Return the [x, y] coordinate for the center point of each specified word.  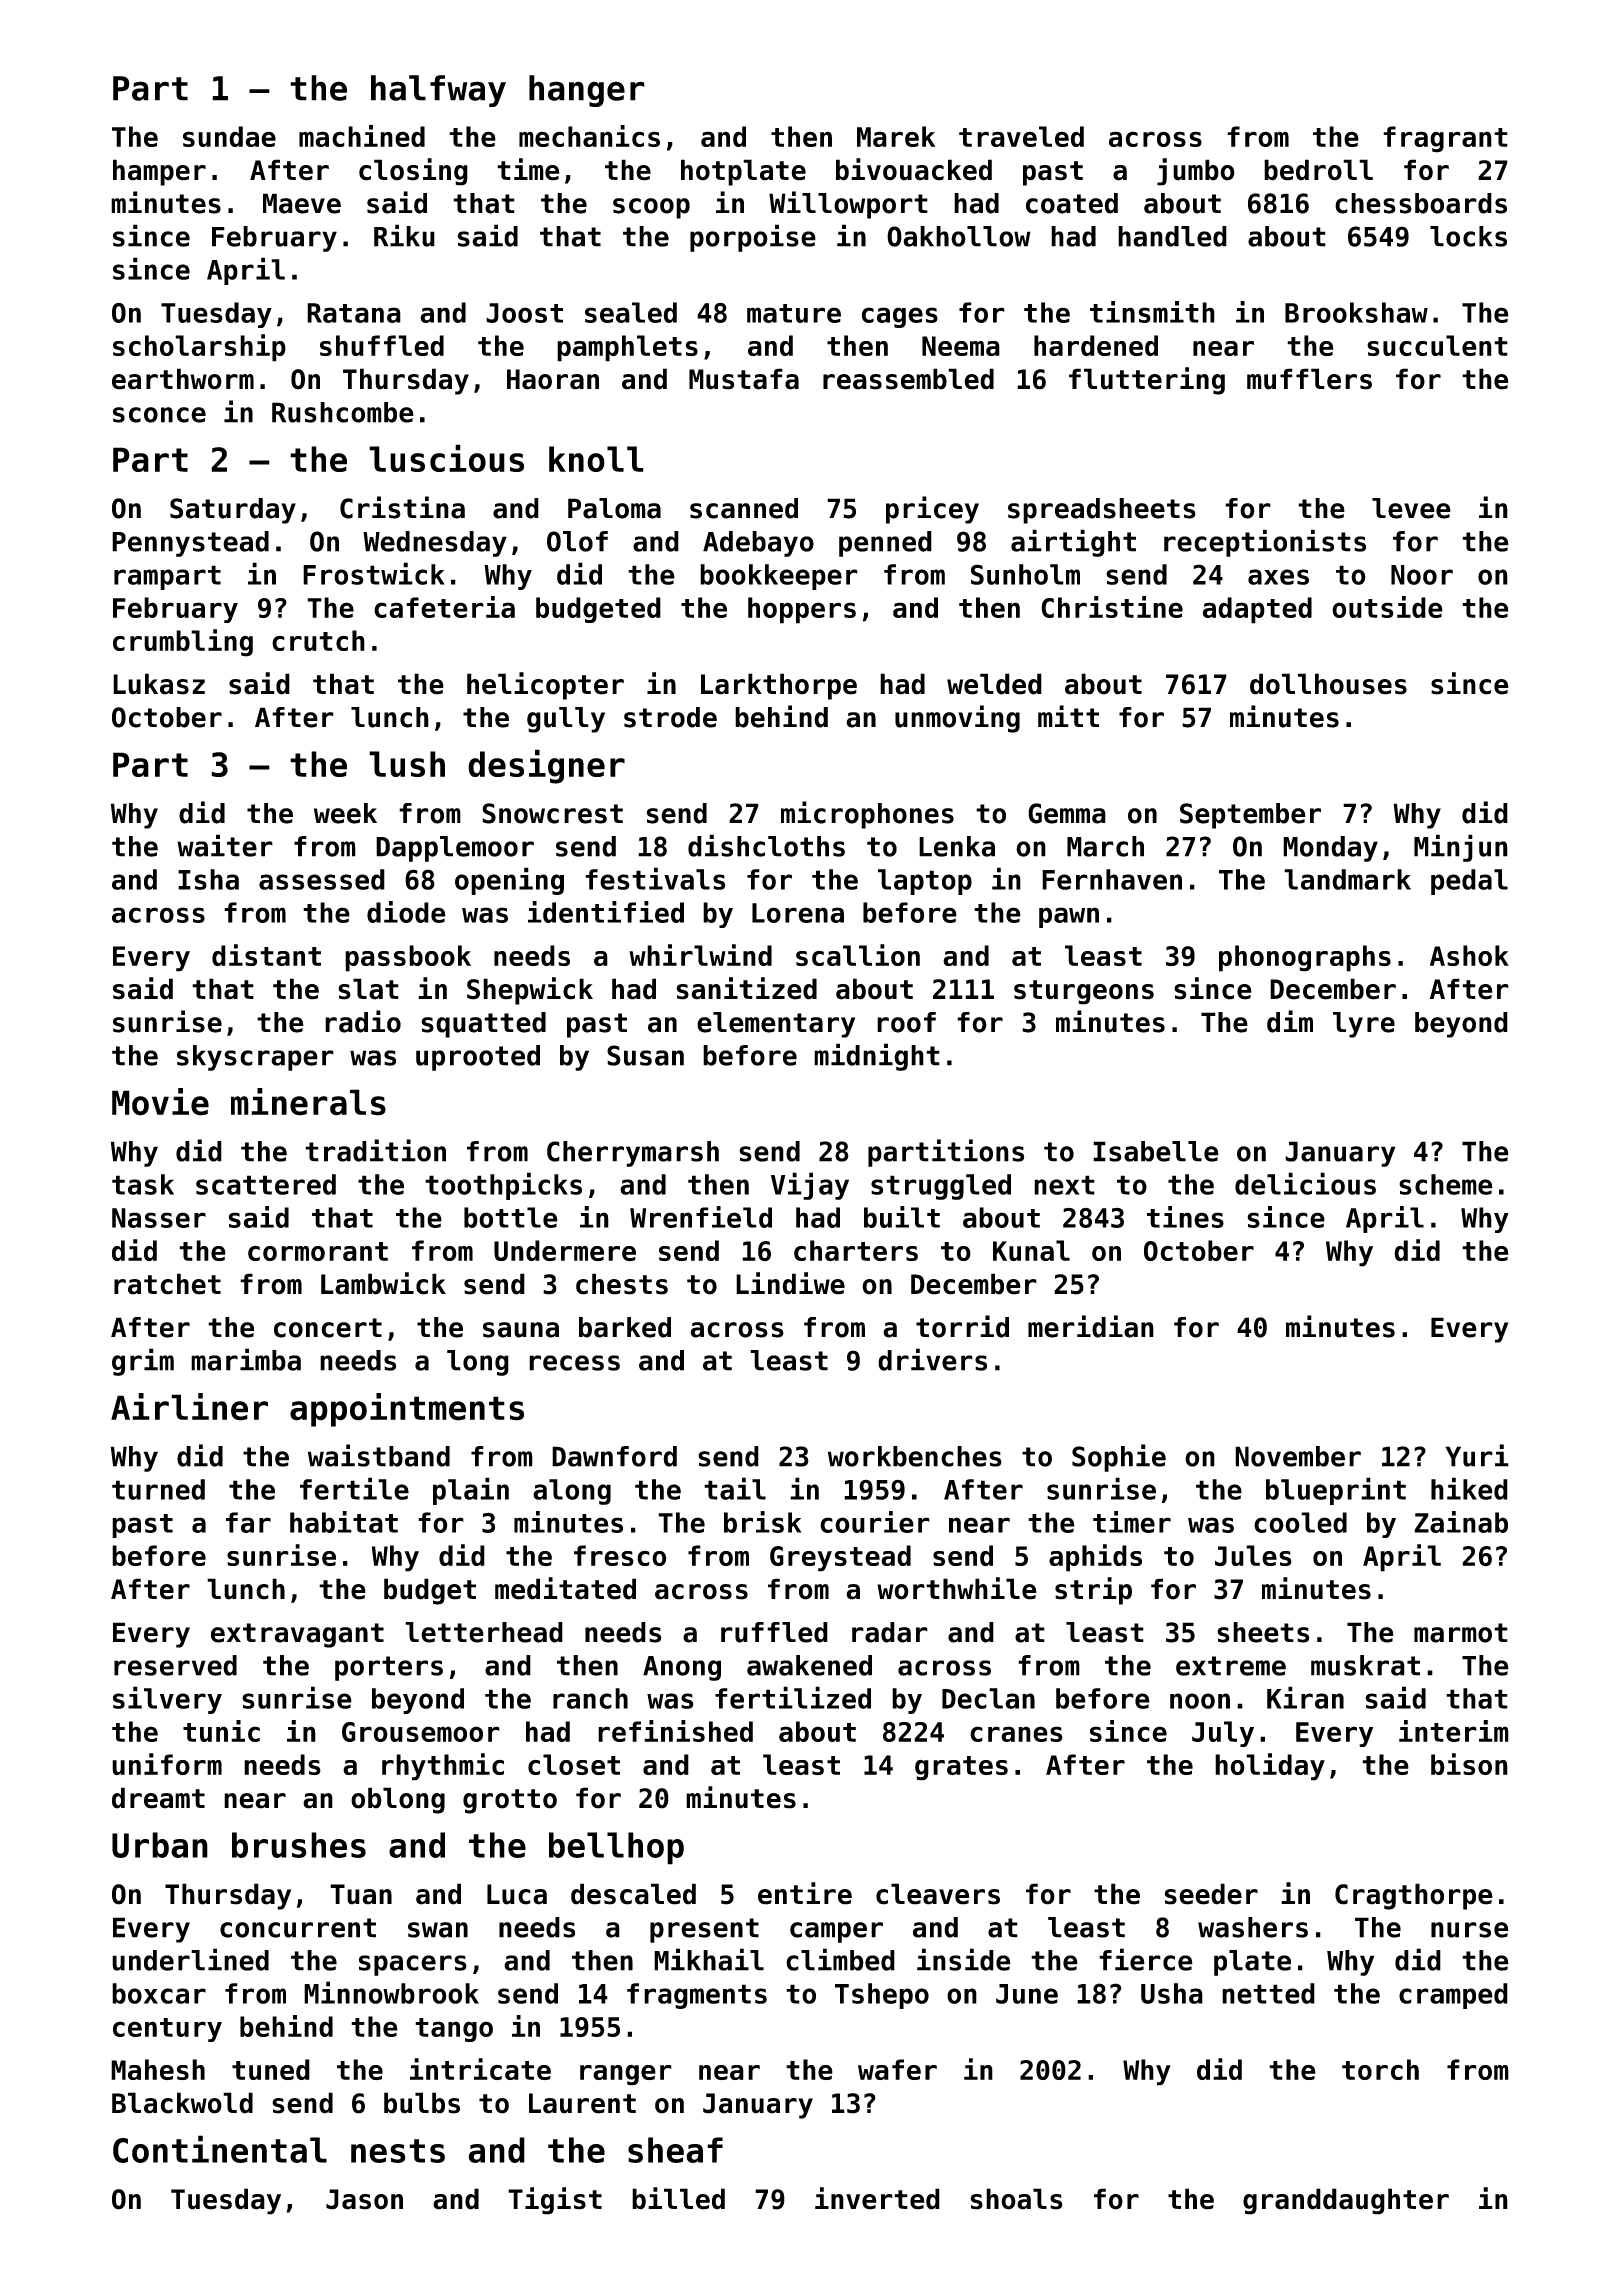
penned [885, 544]
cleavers [938, 1894]
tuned [271, 2069]
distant [266, 955]
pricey [932, 510]
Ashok [1469, 955]
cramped [1453, 1996]
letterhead [484, 1632]
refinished [675, 1731]
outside [1387, 607]
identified [606, 912]
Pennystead [190, 544]
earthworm [183, 379]
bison [1469, 1764]
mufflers [1309, 379]
